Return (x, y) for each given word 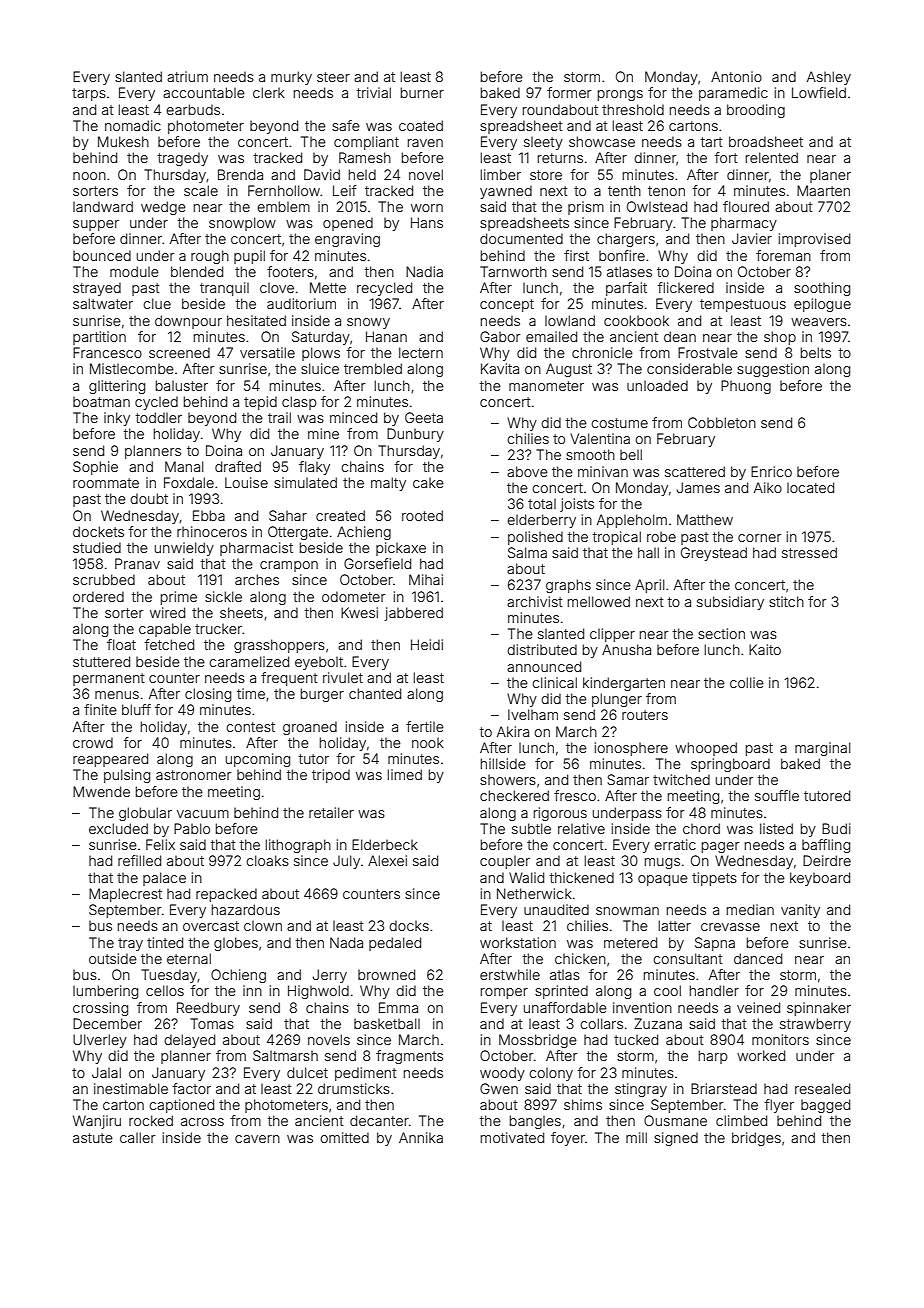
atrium (187, 76)
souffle (777, 795)
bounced (102, 255)
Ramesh (365, 157)
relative (581, 828)
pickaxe (401, 549)
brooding (756, 111)
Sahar (288, 515)
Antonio (736, 76)
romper (504, 993)
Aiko (768, 487)
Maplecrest (125, 895)
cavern (257, 1139)
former (569, 92)
